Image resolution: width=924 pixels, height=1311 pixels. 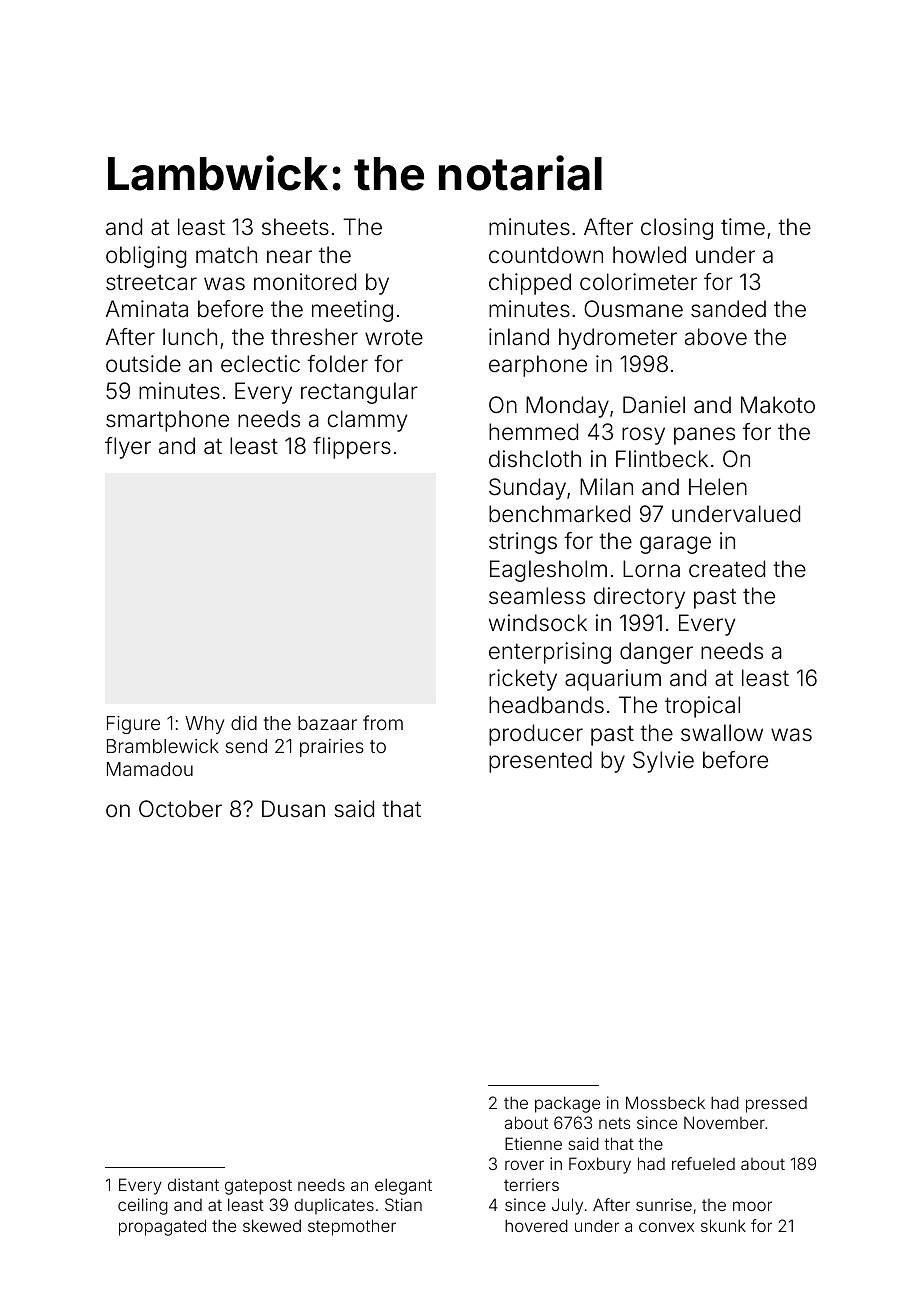 I want to click on Ousmane, so click(x=633, y=309).
